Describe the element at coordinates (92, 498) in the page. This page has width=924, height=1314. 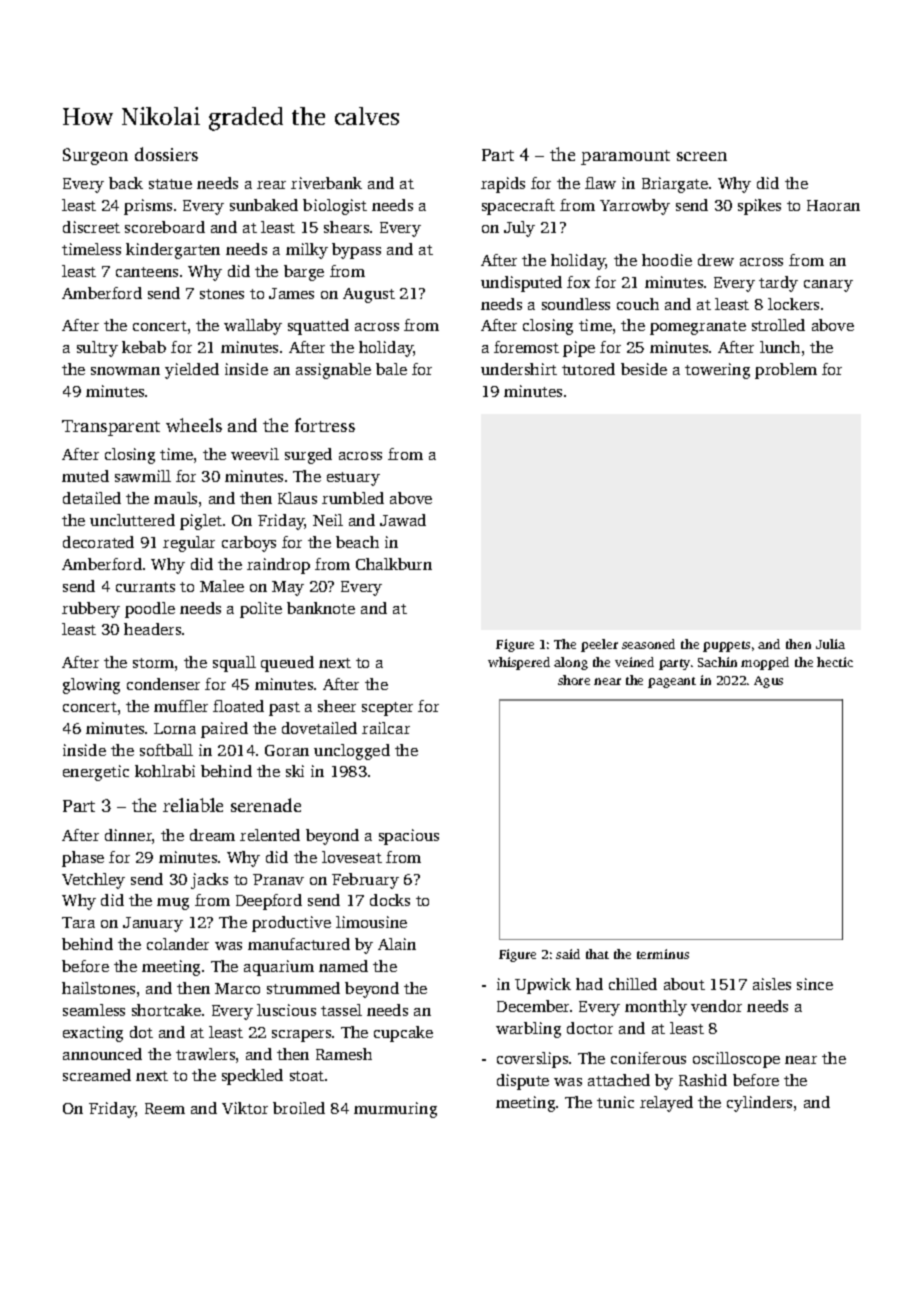
I see `detailed` at that location.
